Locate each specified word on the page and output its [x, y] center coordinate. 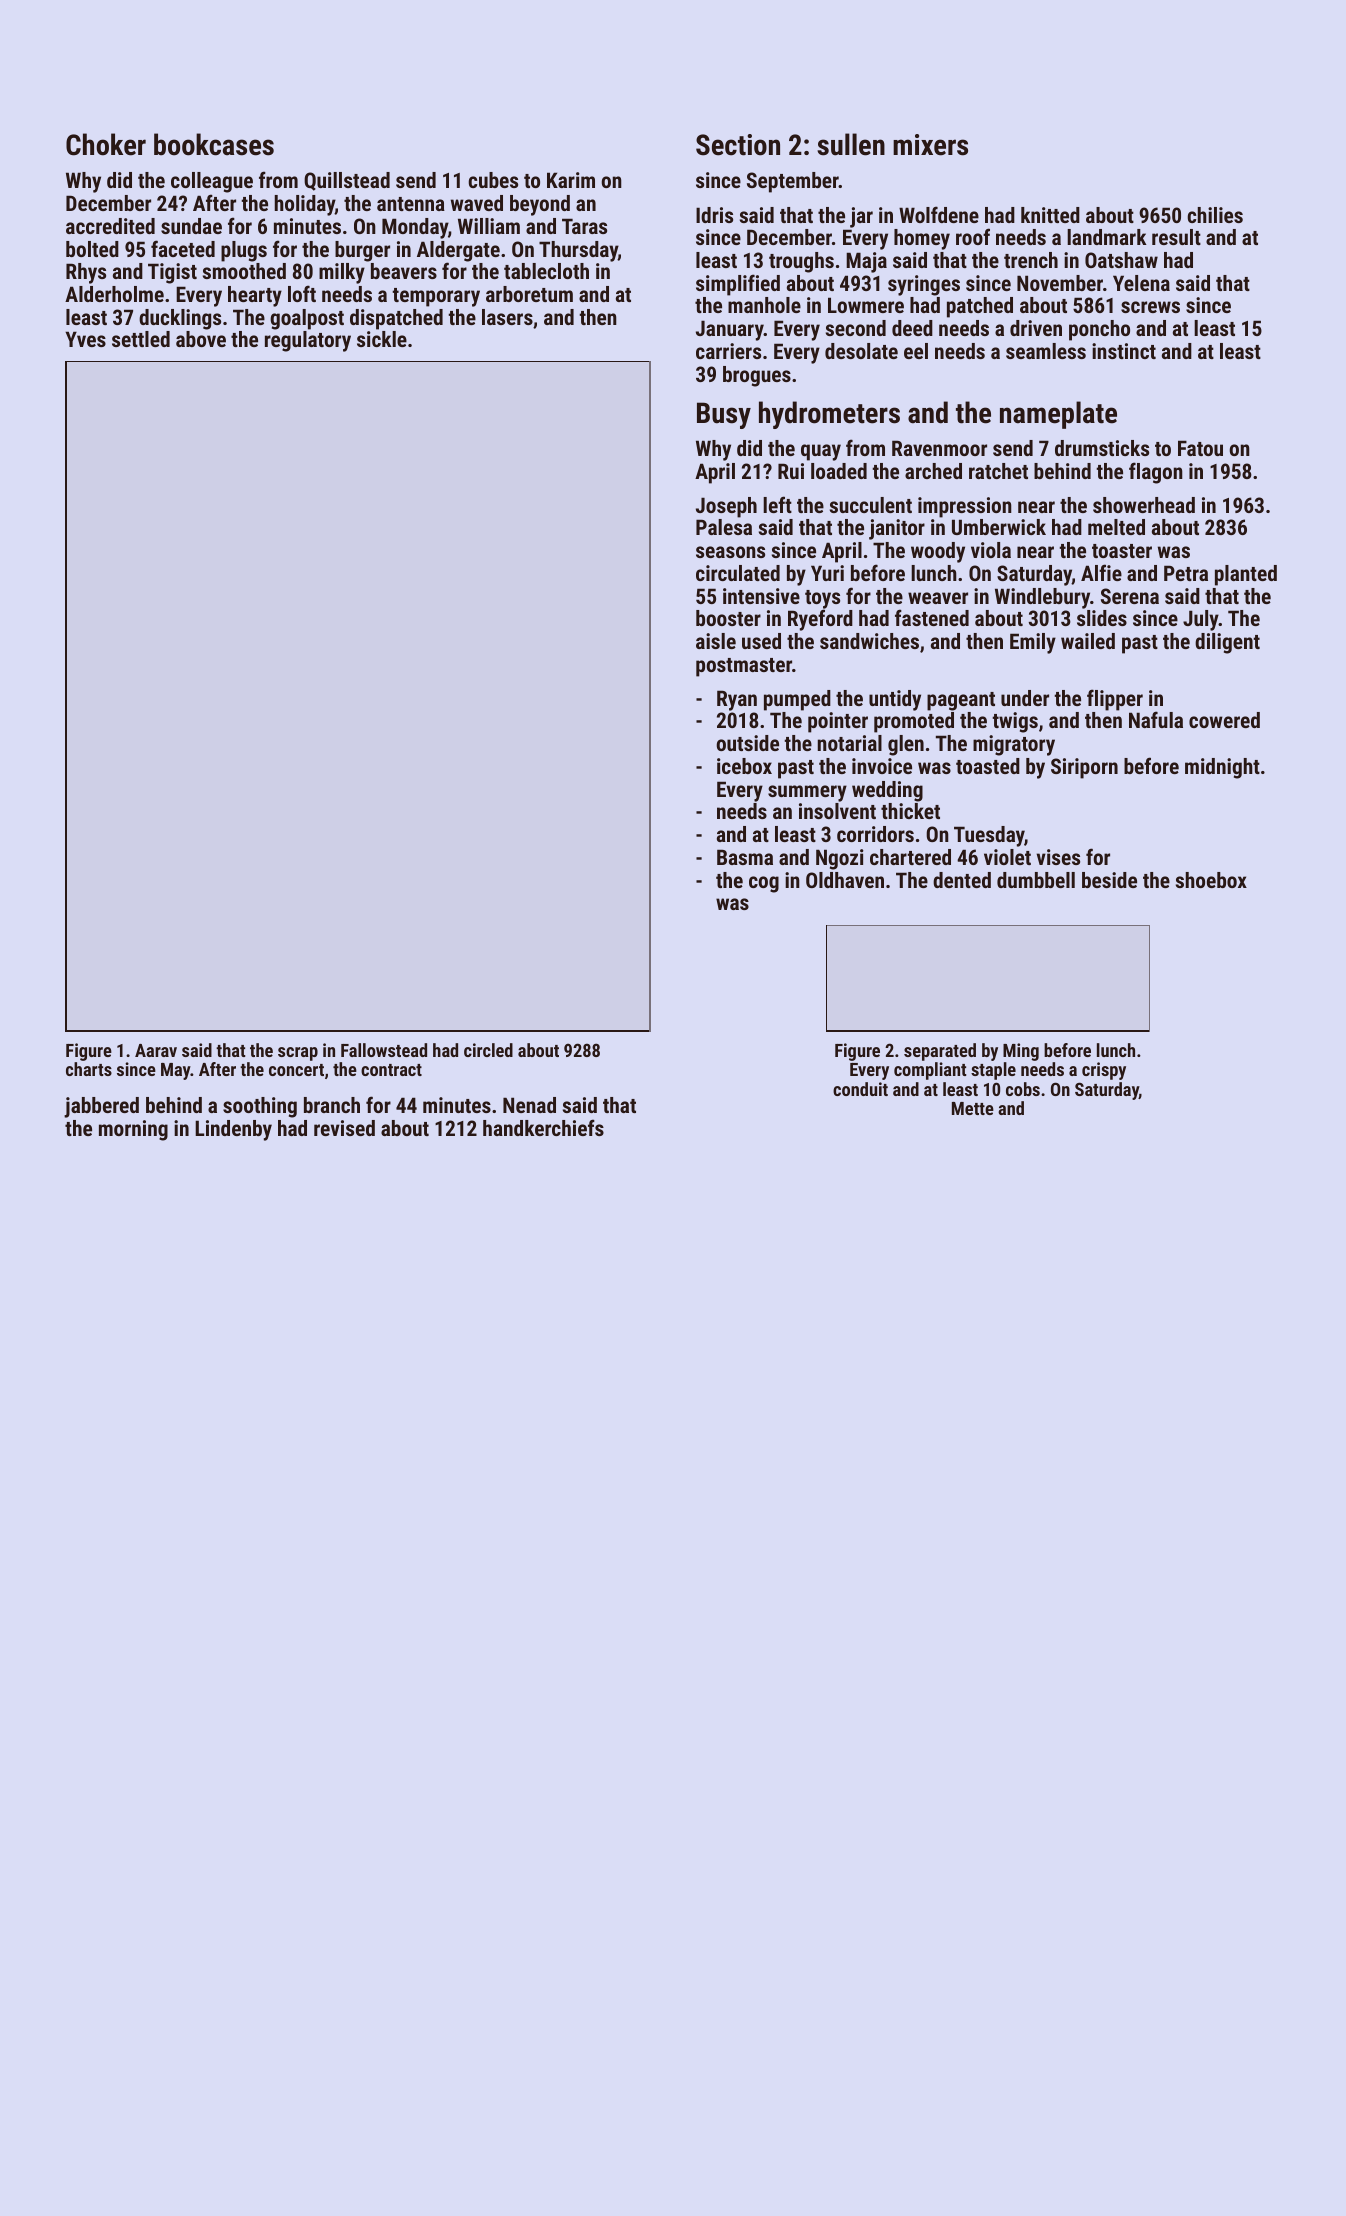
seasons [730, 552]
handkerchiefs [543, 1127]
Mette [973, 1108]
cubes [493, 180]
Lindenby [233, 1130]
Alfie [1101, 572]
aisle [716, 641]
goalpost [307, 319]
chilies [1215, 215]
